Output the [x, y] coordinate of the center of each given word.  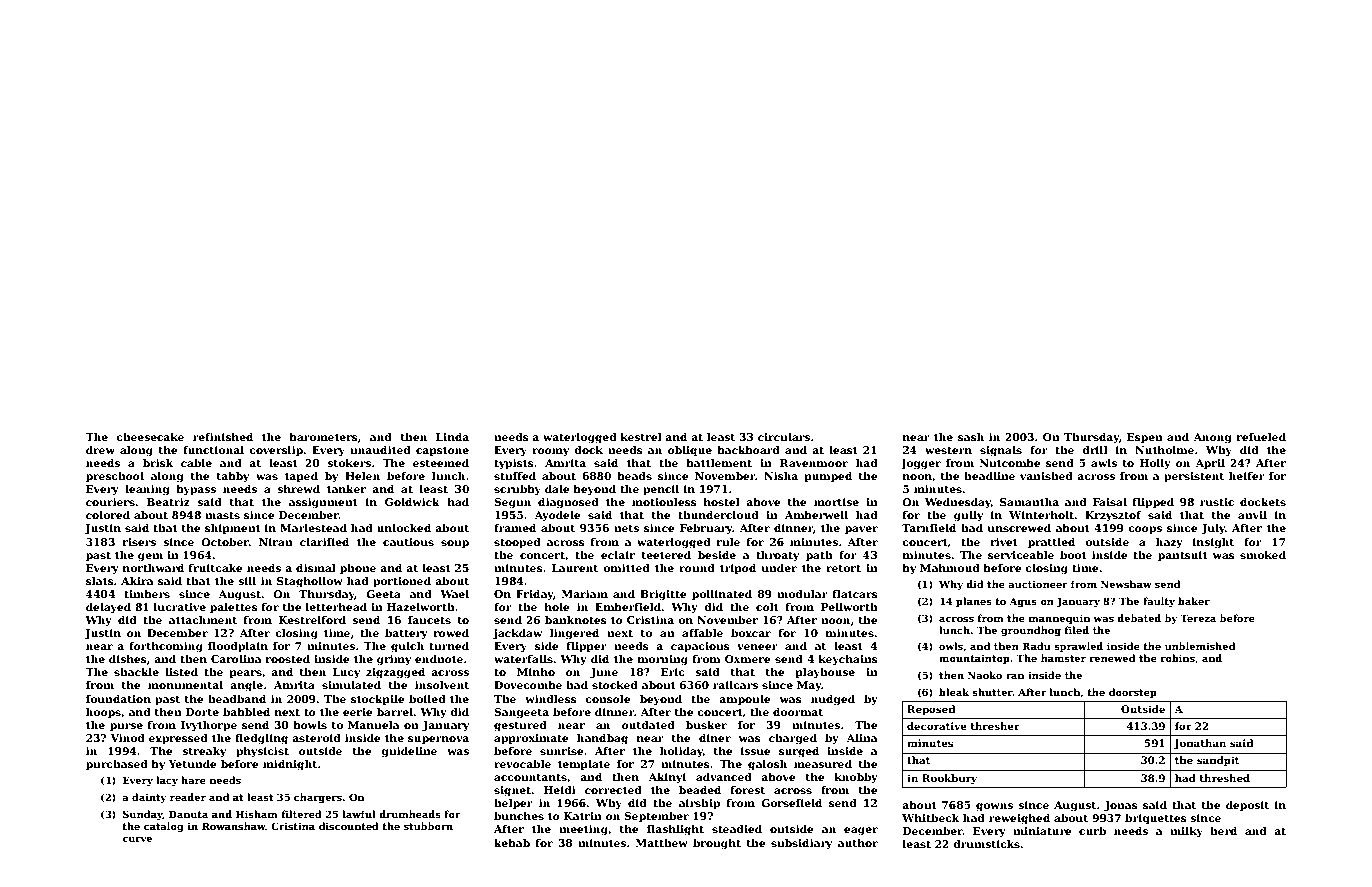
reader [188, 797]
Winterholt [1041, 515]
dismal [316, 568]
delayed [108, 608]
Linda [452, 437]
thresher [995, 726]
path [819, 556]
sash [971, 437]
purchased [117, 765]
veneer [757, 647]
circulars [784, 437]
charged [793, 739]
